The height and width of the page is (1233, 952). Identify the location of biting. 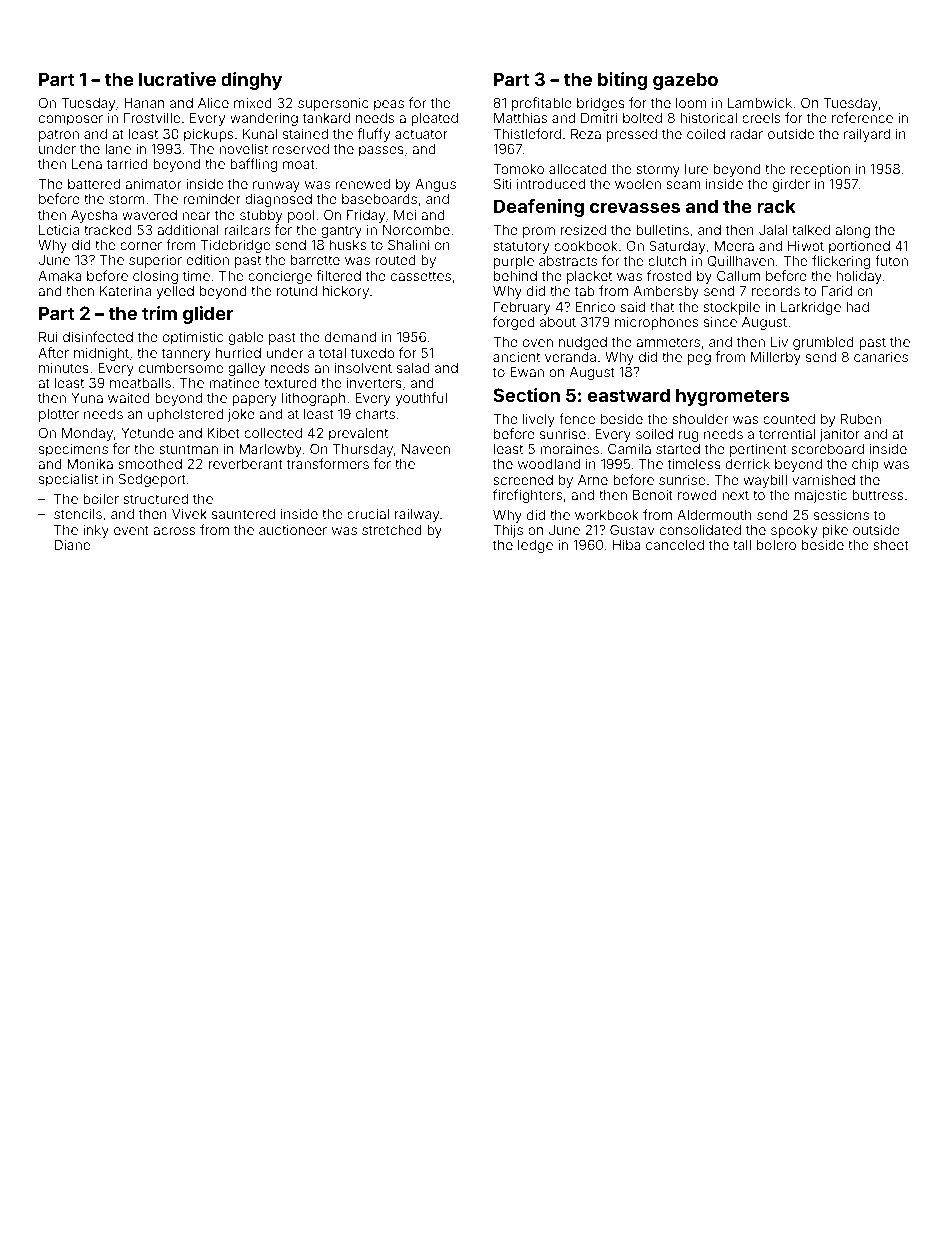
(622, 81).
